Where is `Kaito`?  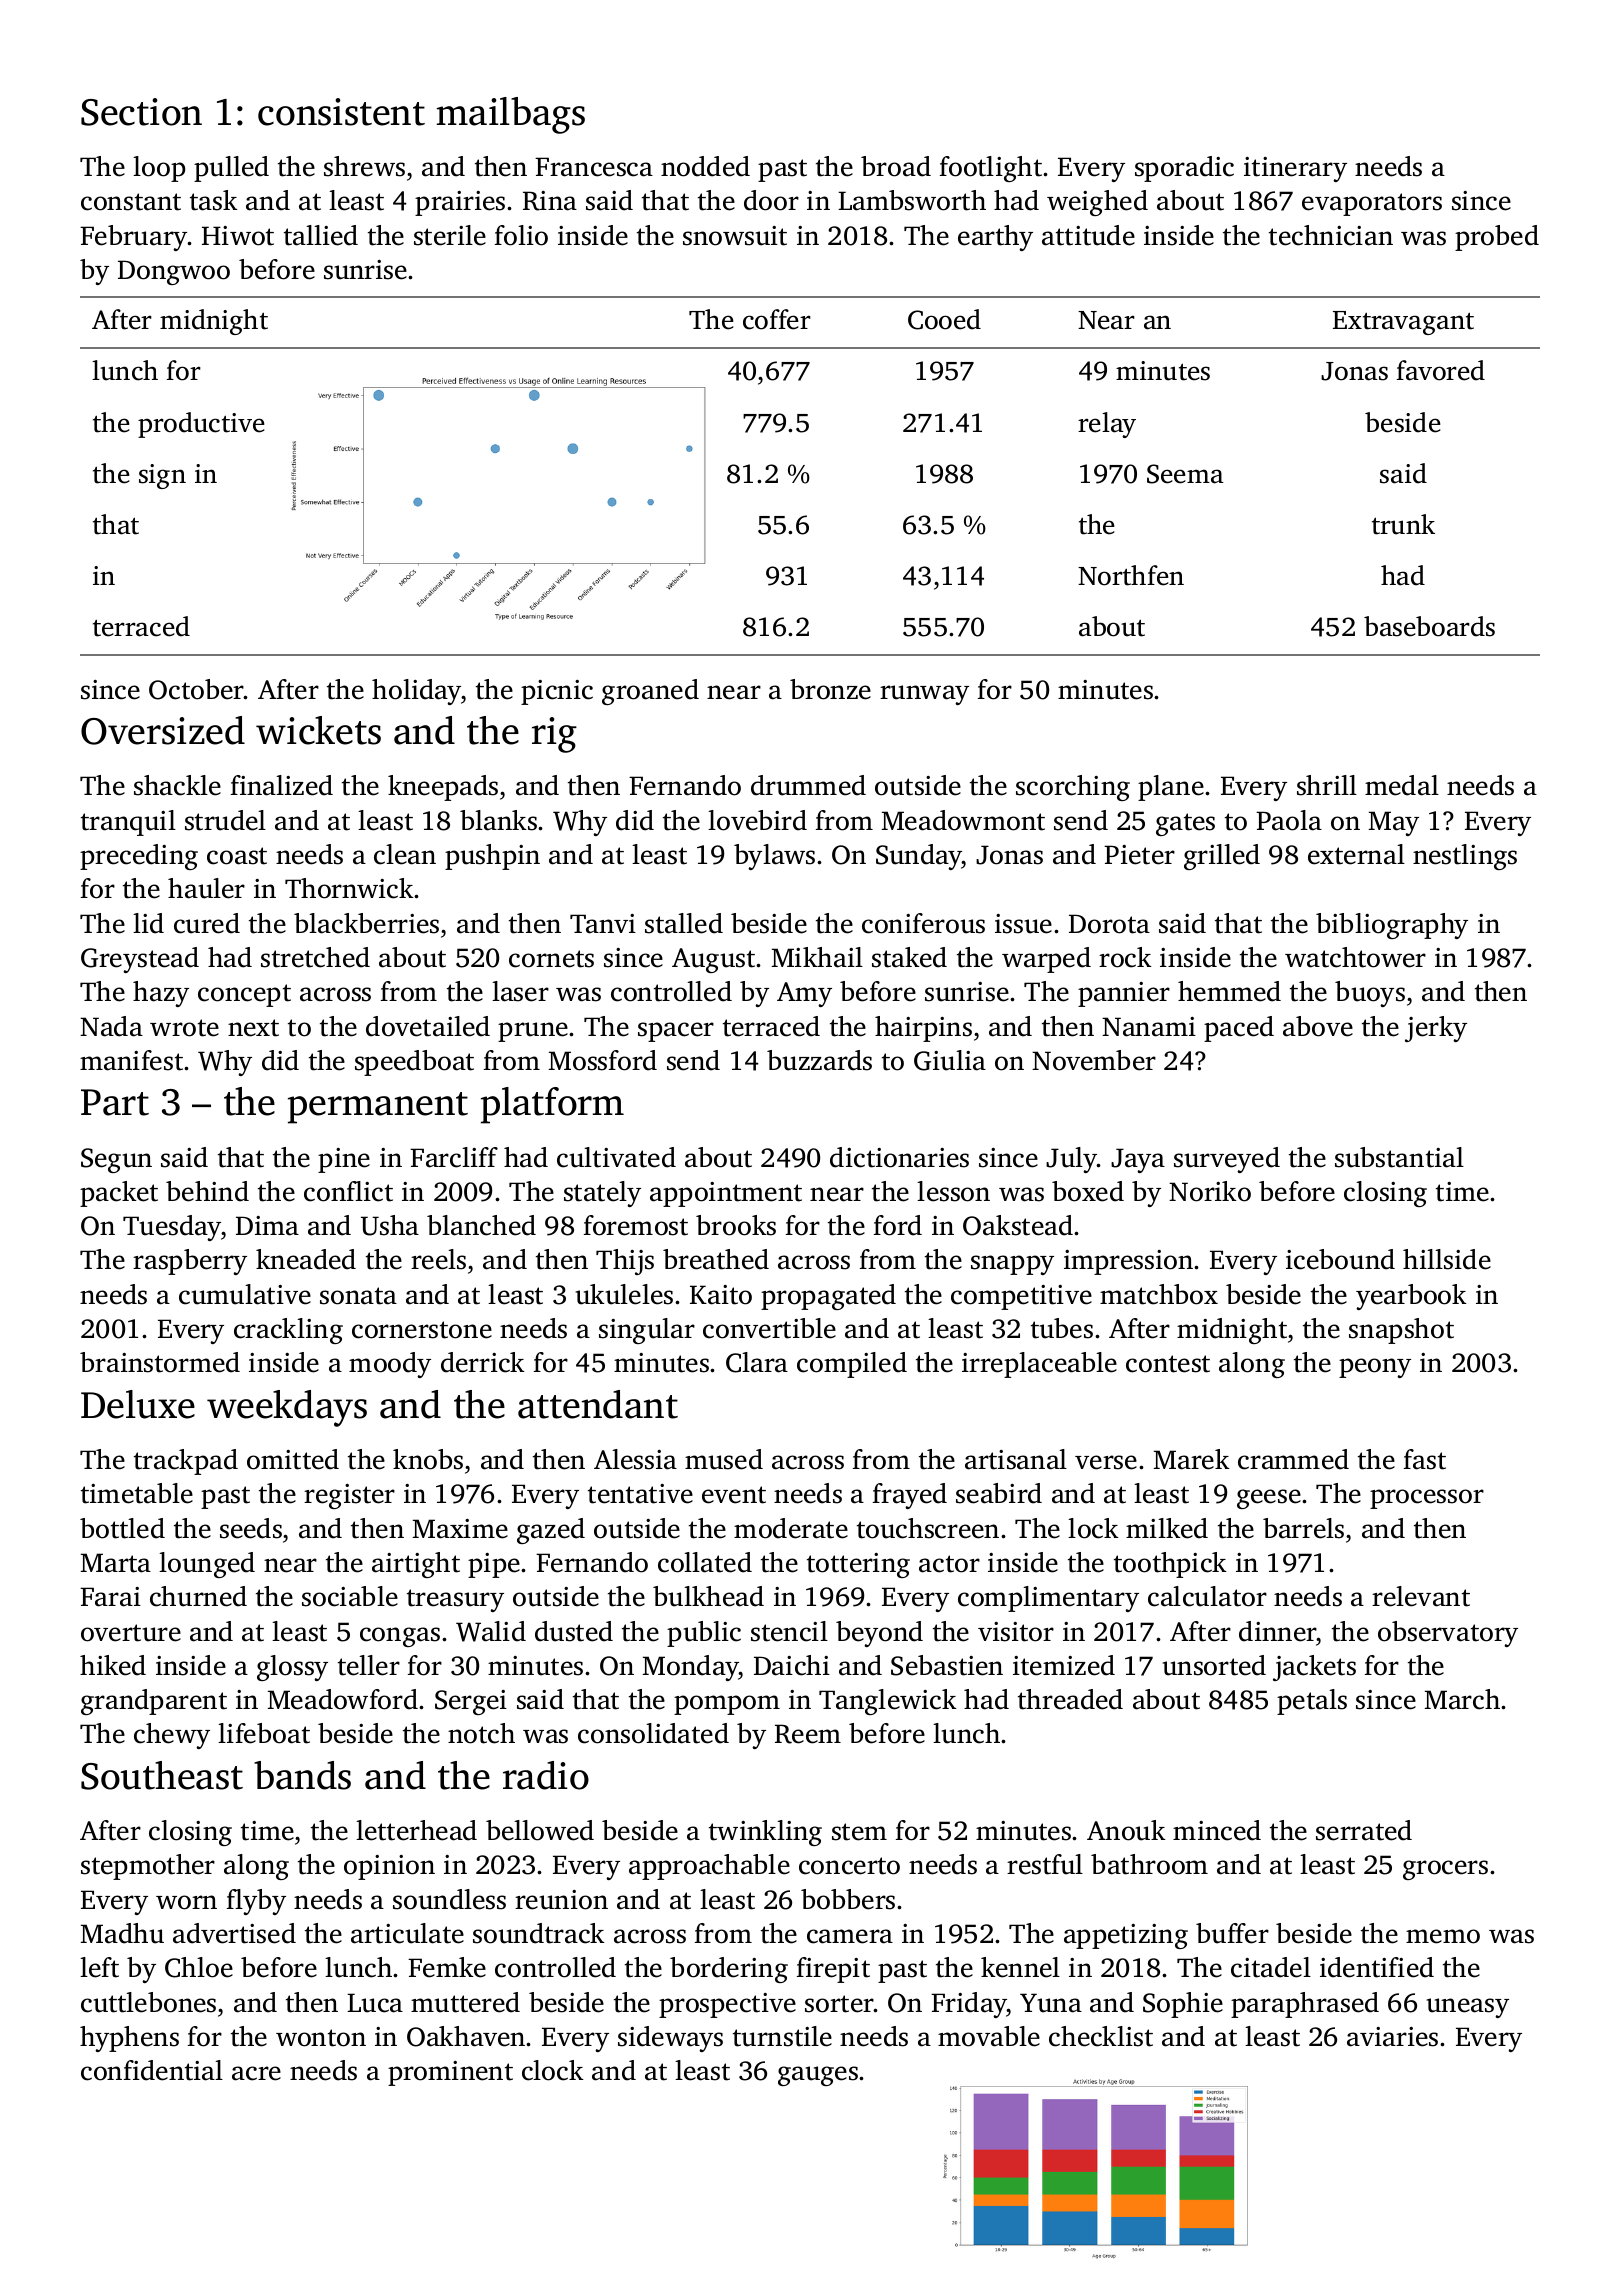 Kaito is located at coordinates (721, 1295).
